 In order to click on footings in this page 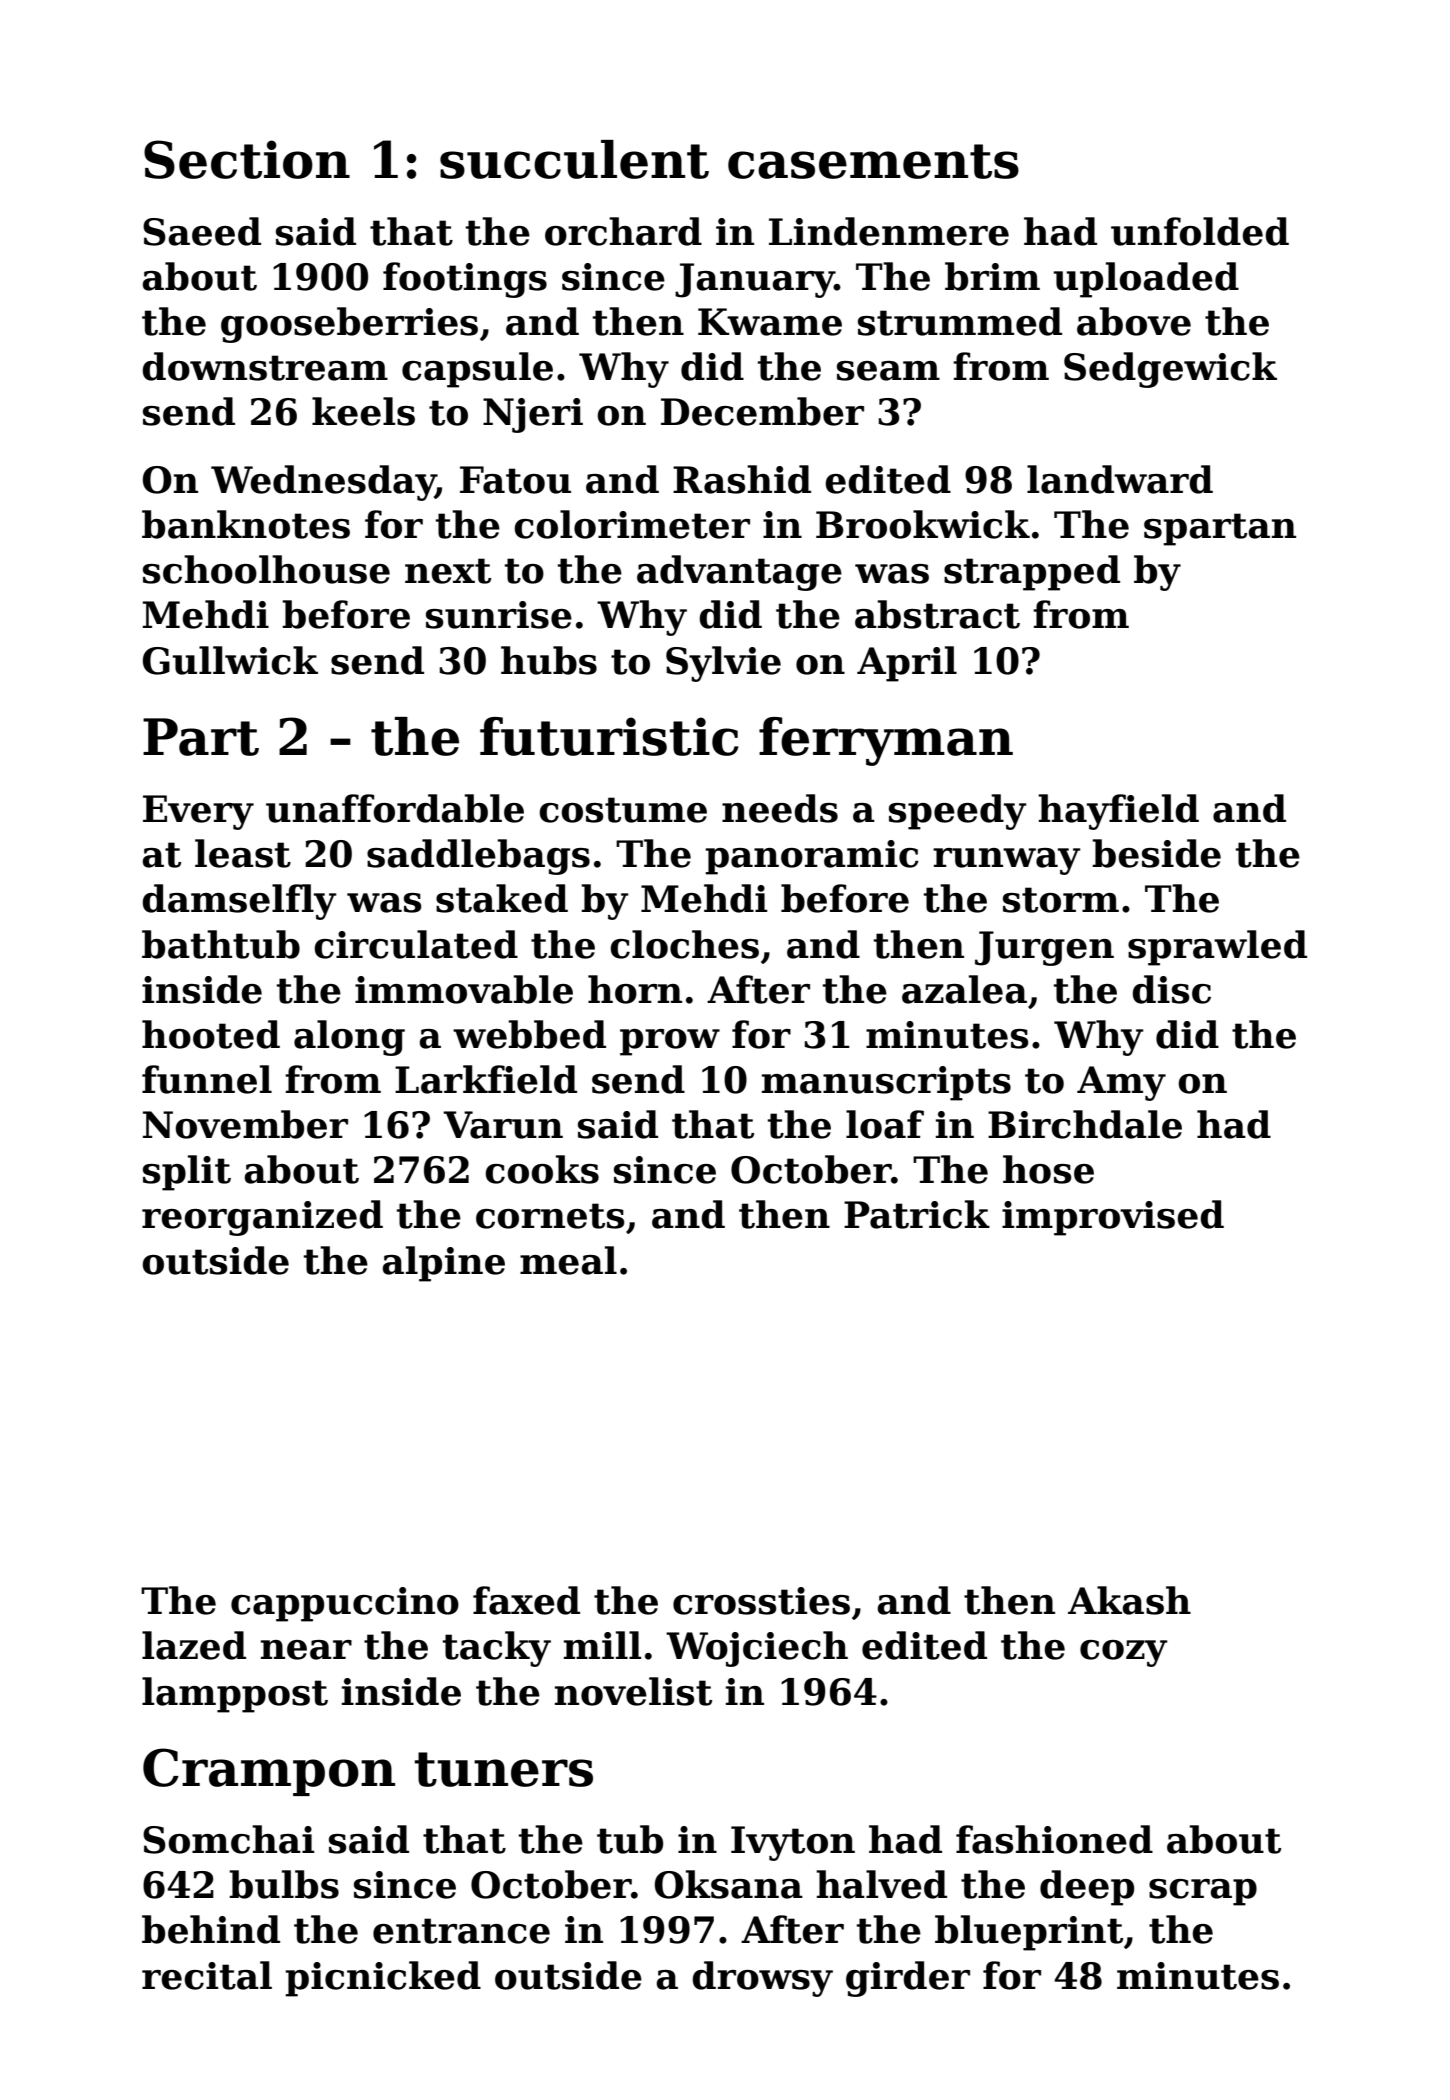, I will do `click(465, 280)`.
